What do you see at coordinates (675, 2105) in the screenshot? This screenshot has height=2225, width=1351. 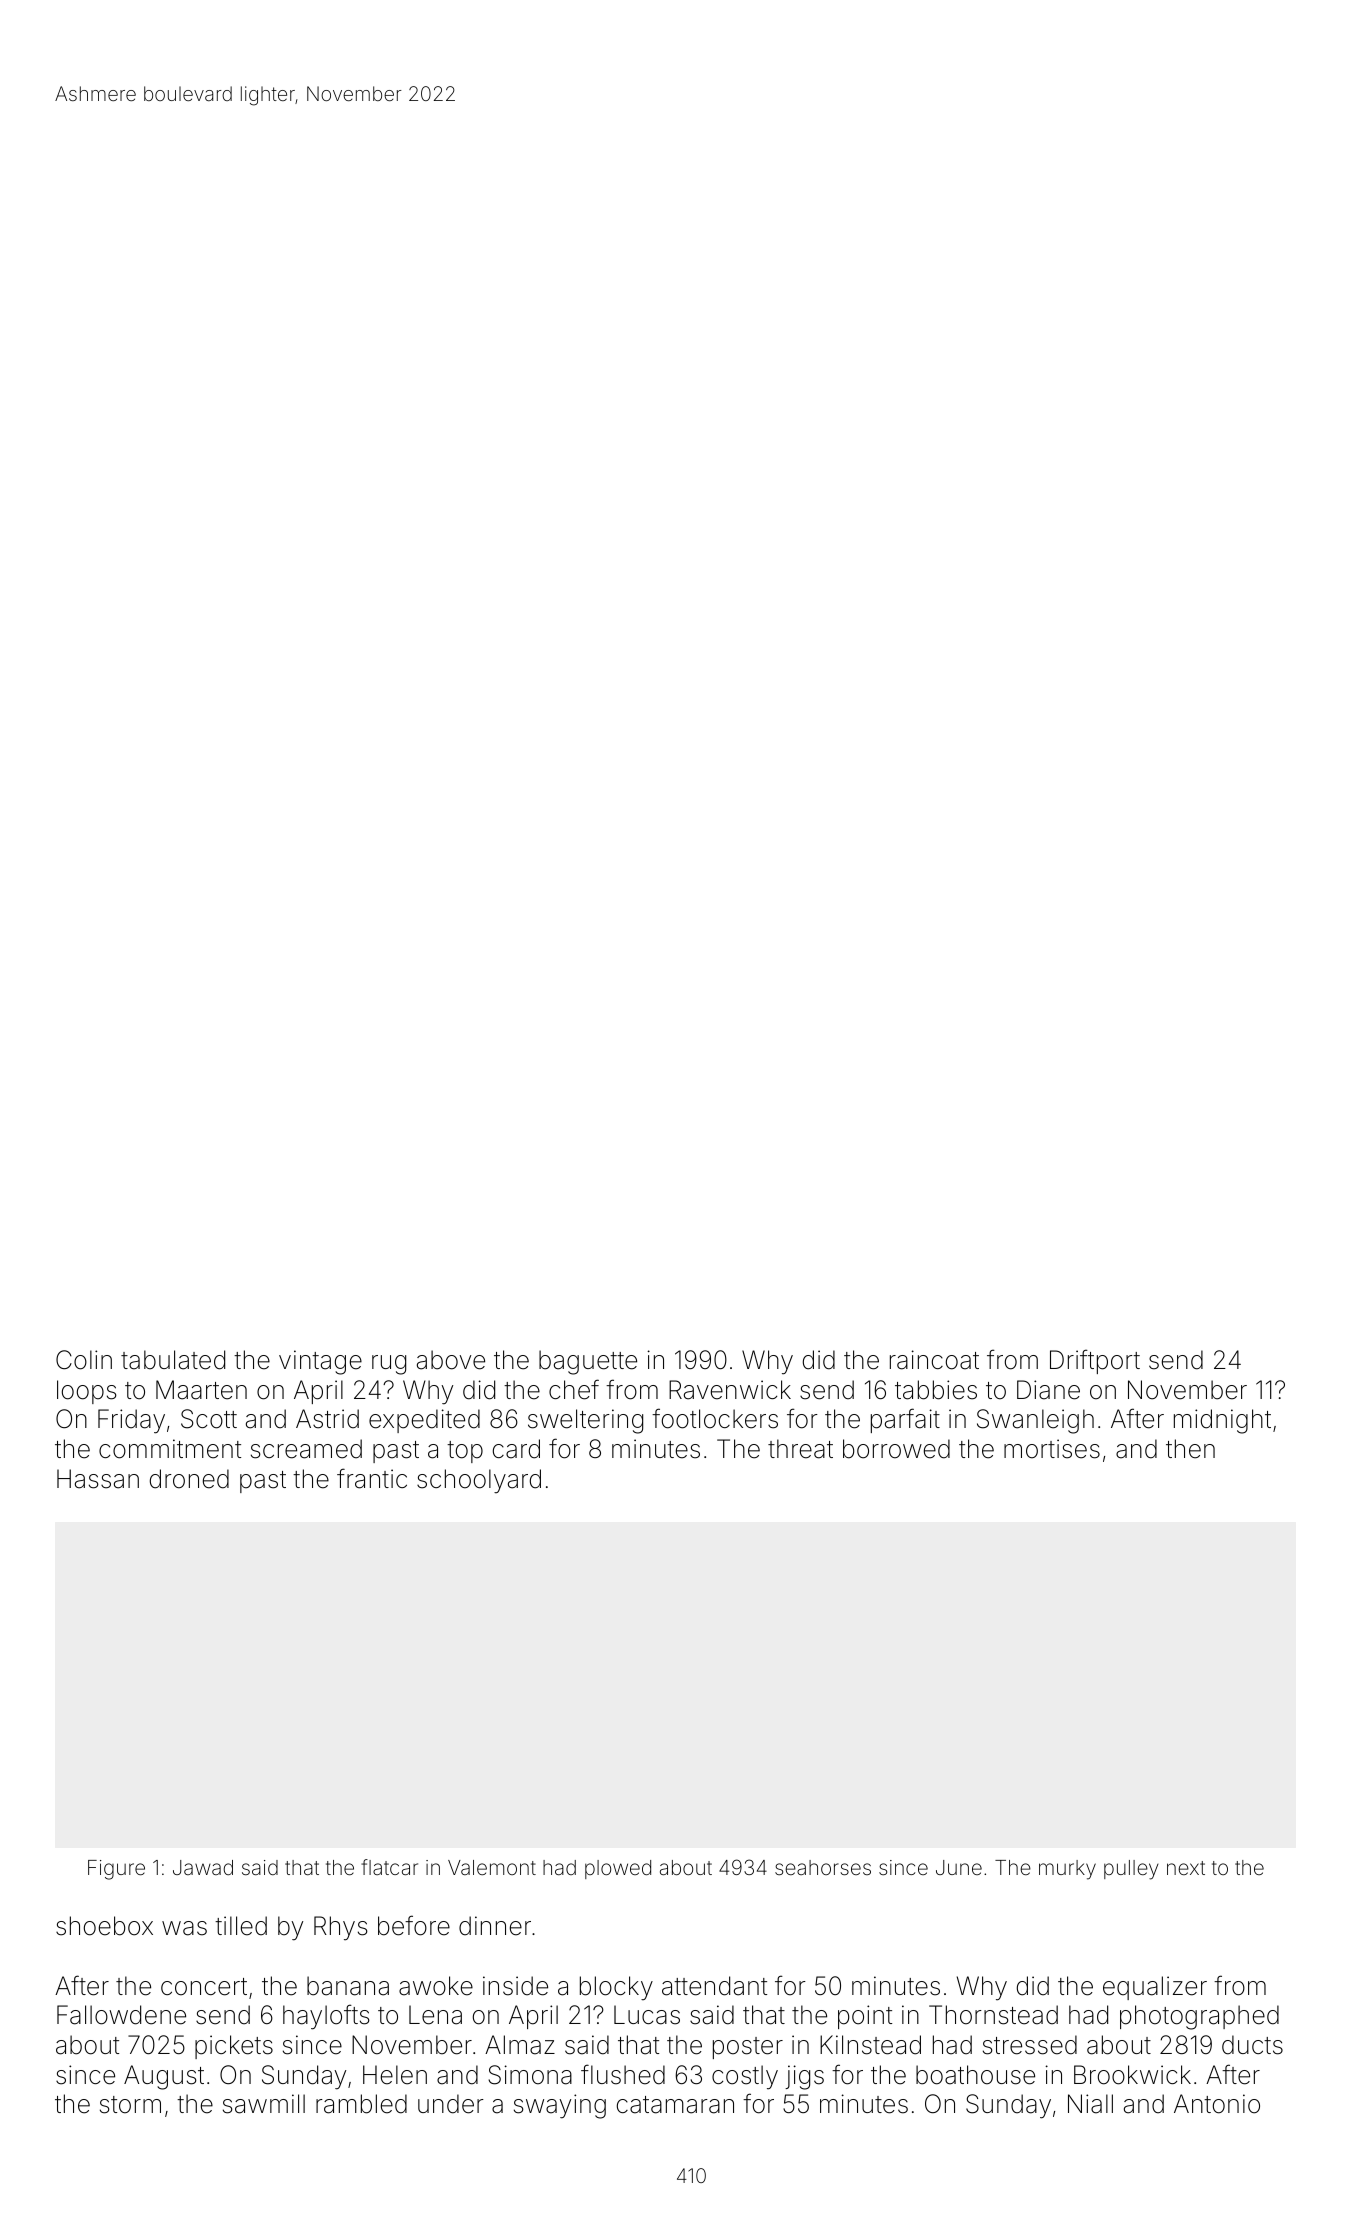 I see `catamaran` at bounding box center [675, 2105].
